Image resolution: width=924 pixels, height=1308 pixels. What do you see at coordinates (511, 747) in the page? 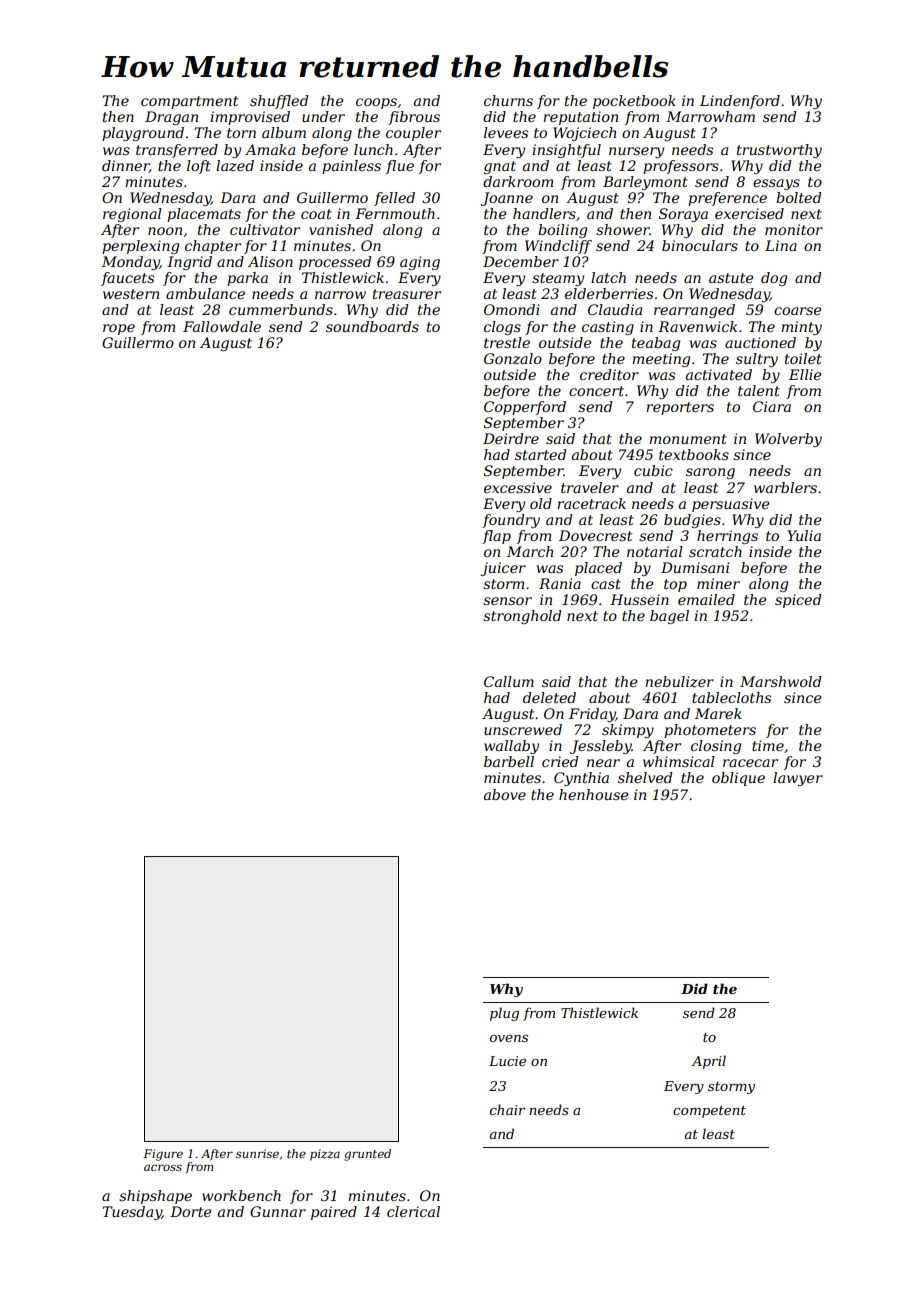
I see `wallaby` at bounding box center [511, 747].
